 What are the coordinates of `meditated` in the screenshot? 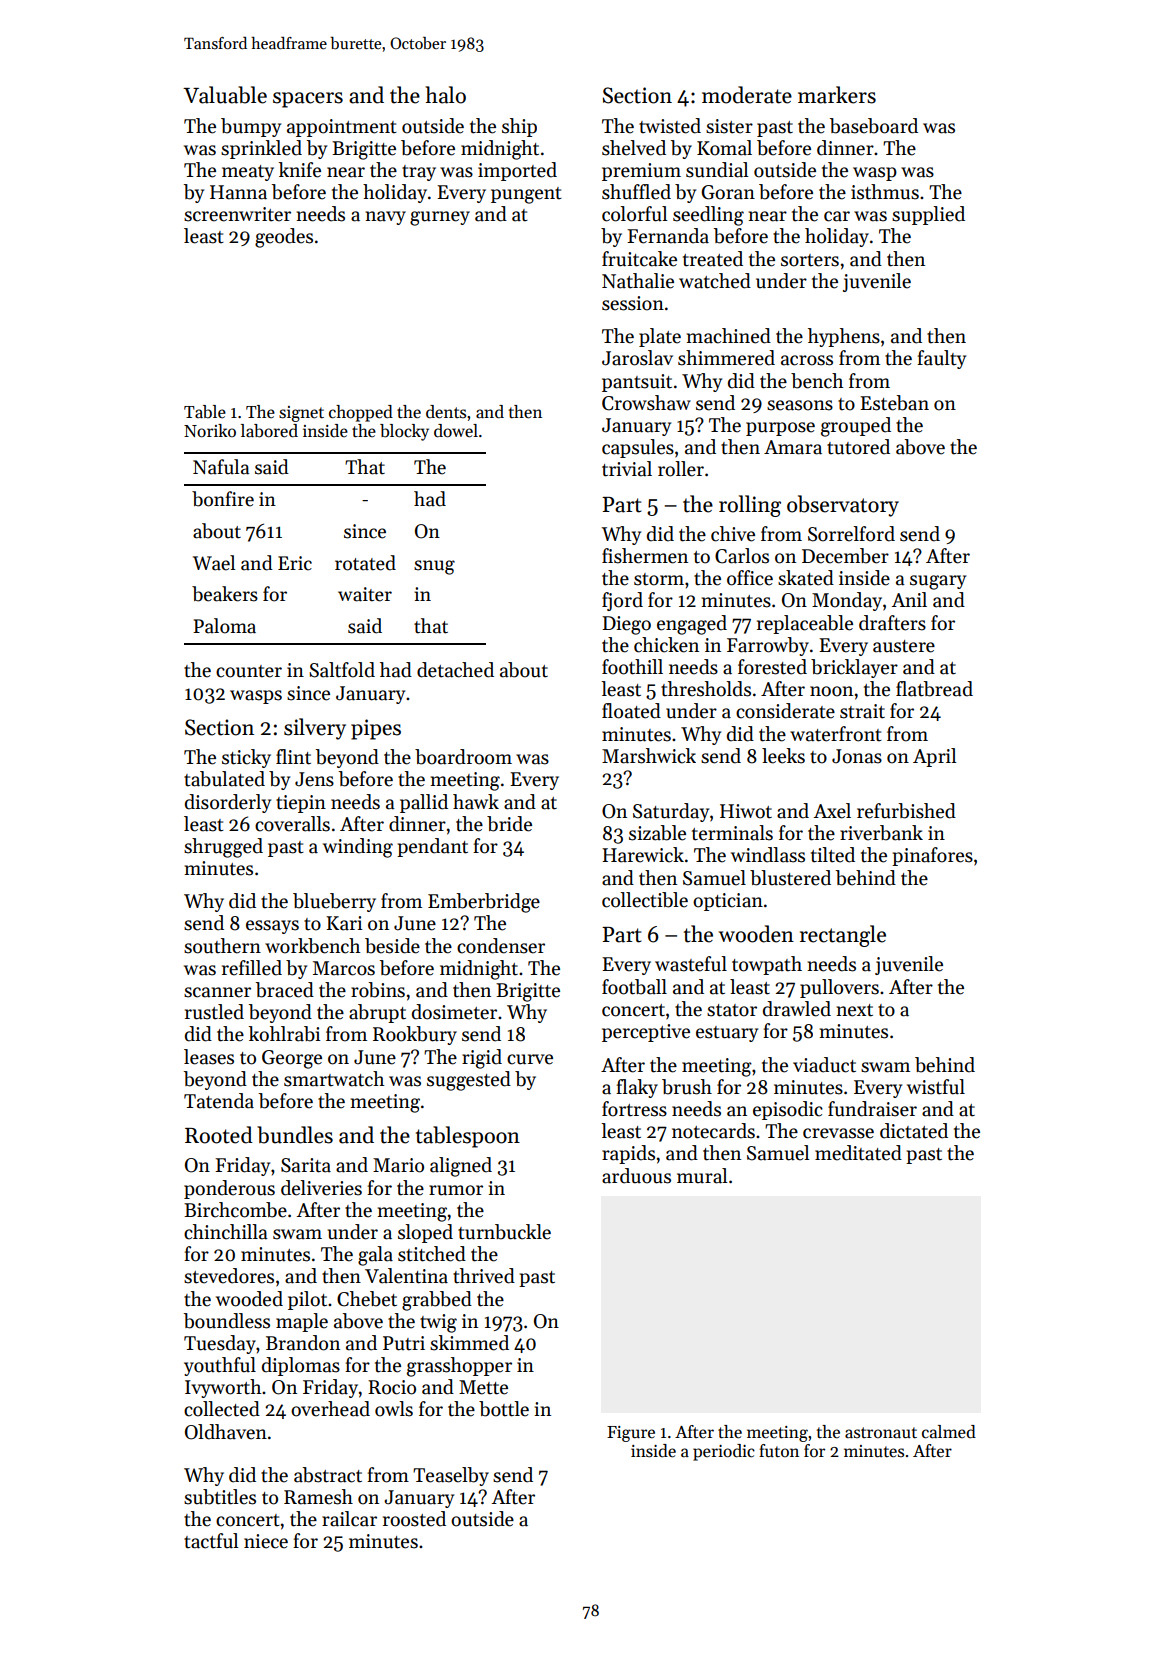 It's located at (858, 1153).
